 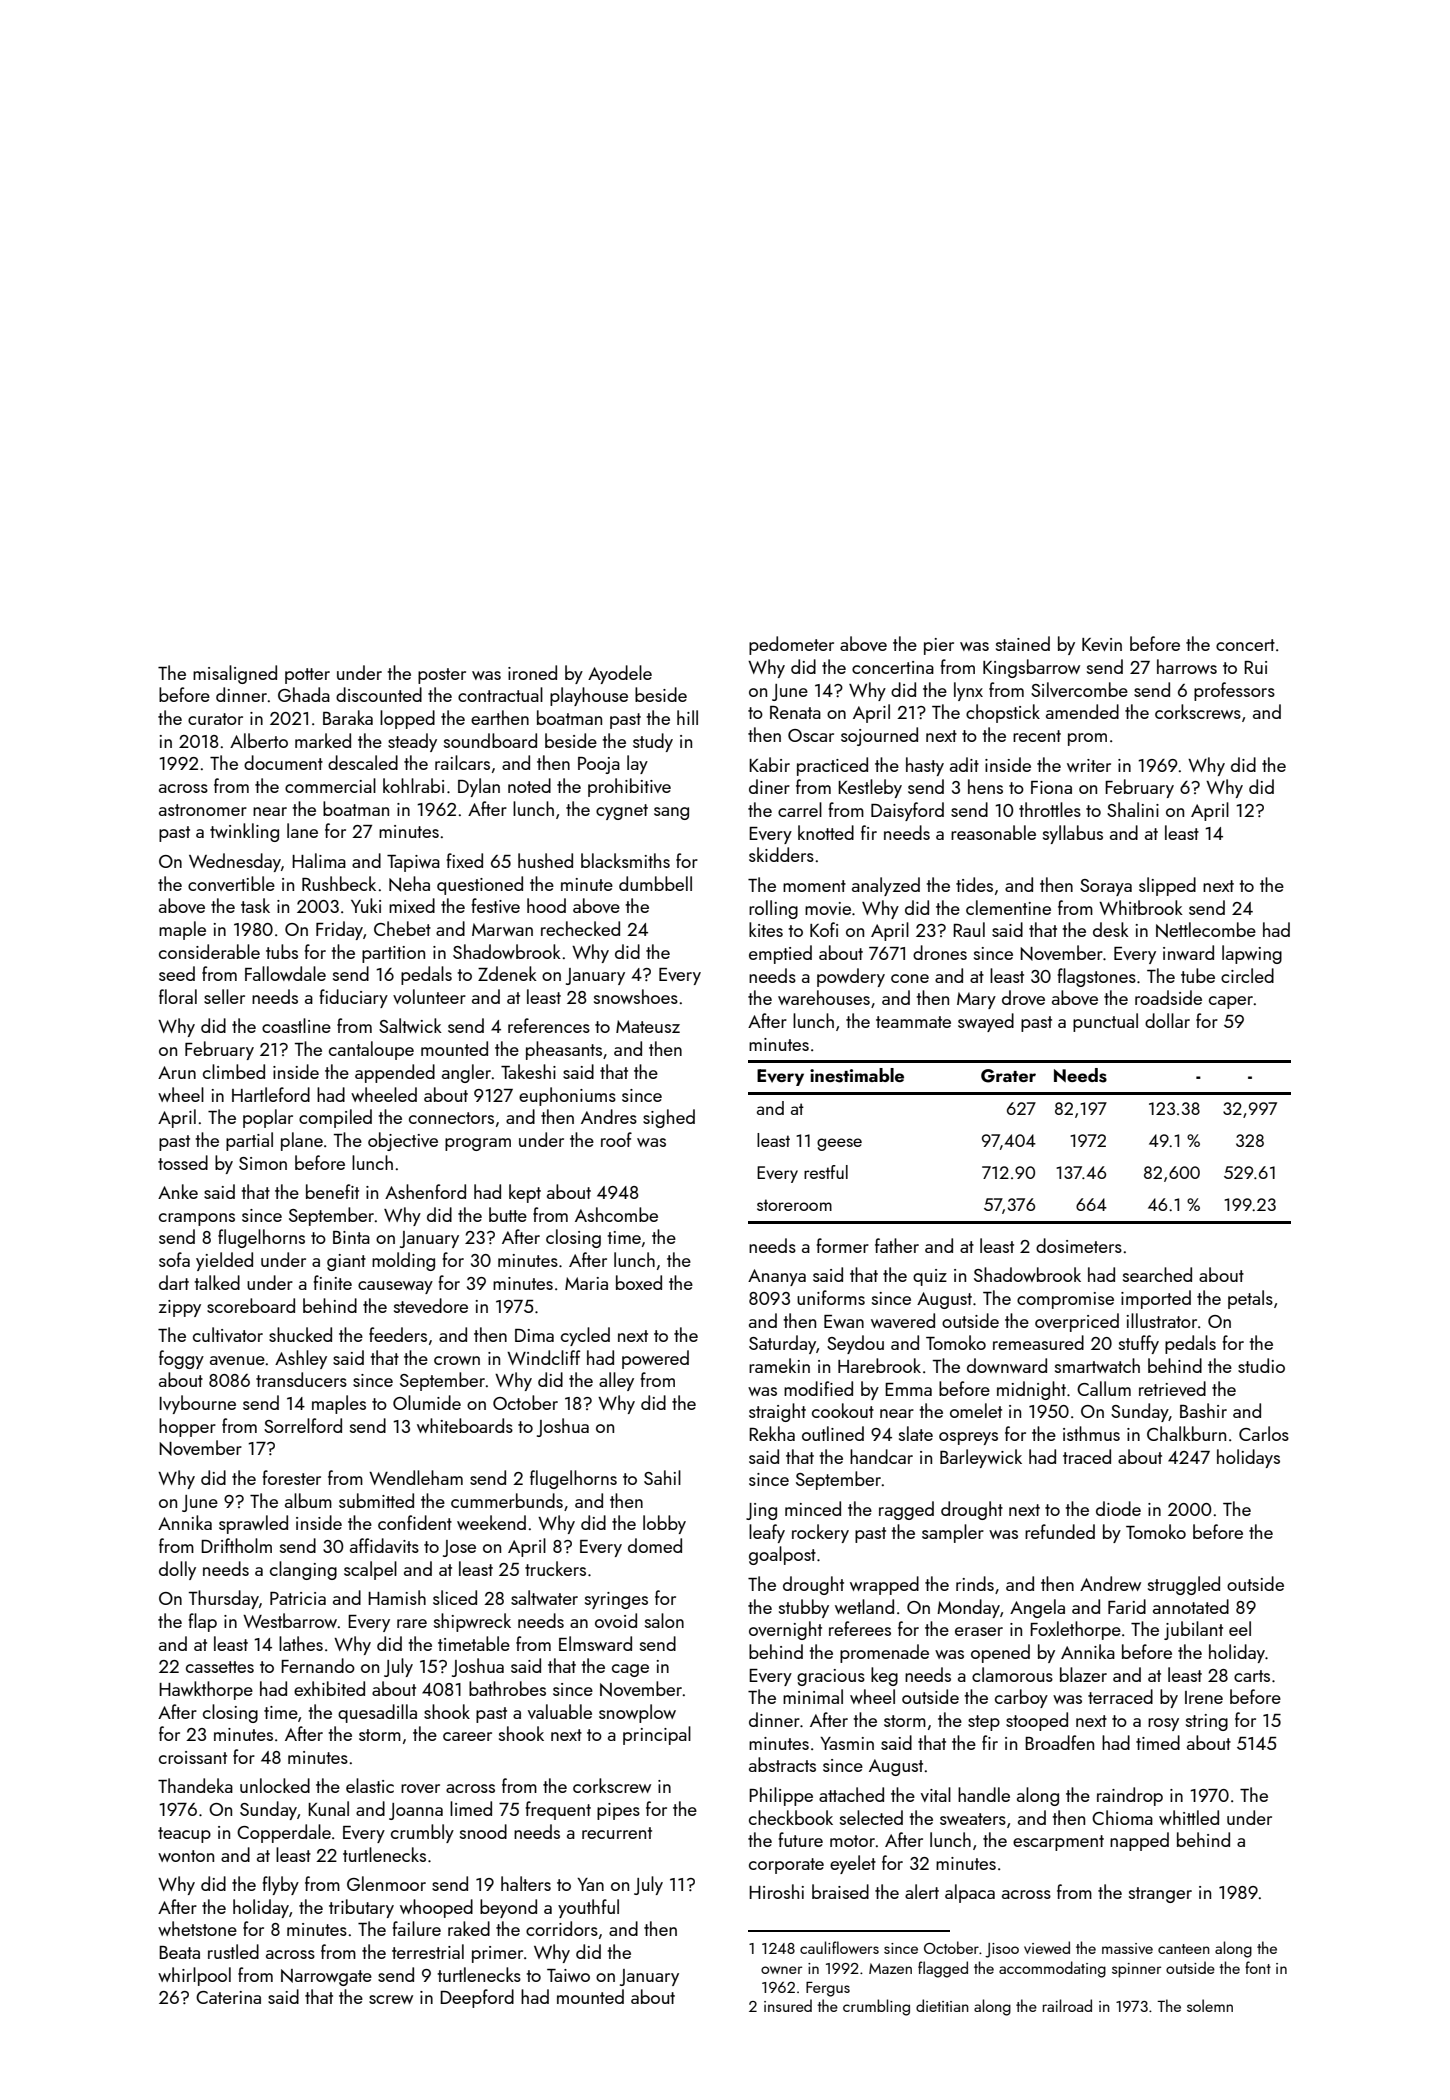 What do you see at coordinates (655, 883) in the document?
I see `dumbbell` at bounding box center [655, 883].
